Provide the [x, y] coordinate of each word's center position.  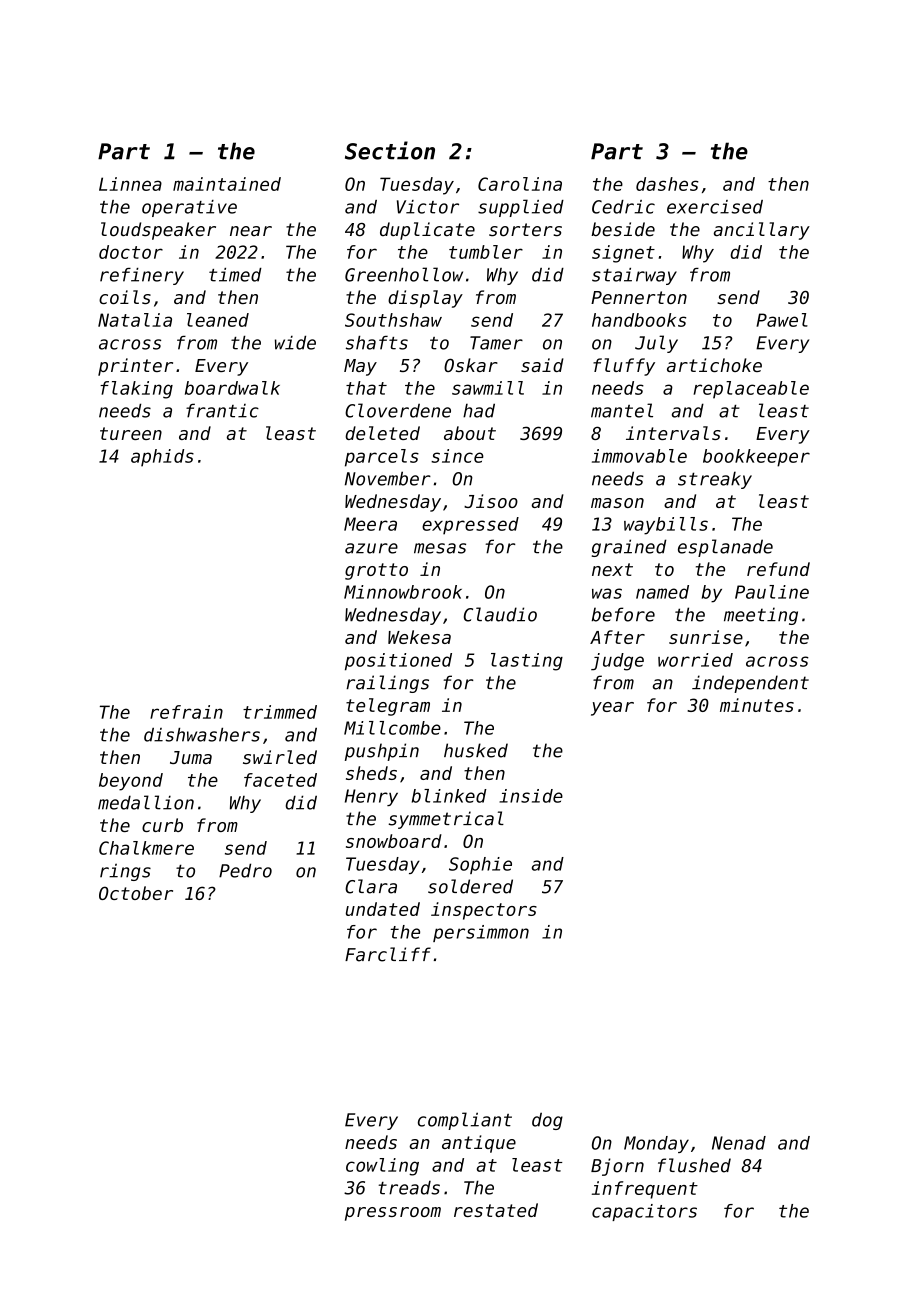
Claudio [500, 614]
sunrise [706, 637]
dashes [667, 184]
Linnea [130, 184]
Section [390, 150]
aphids [162, 458]
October [136, 893]
